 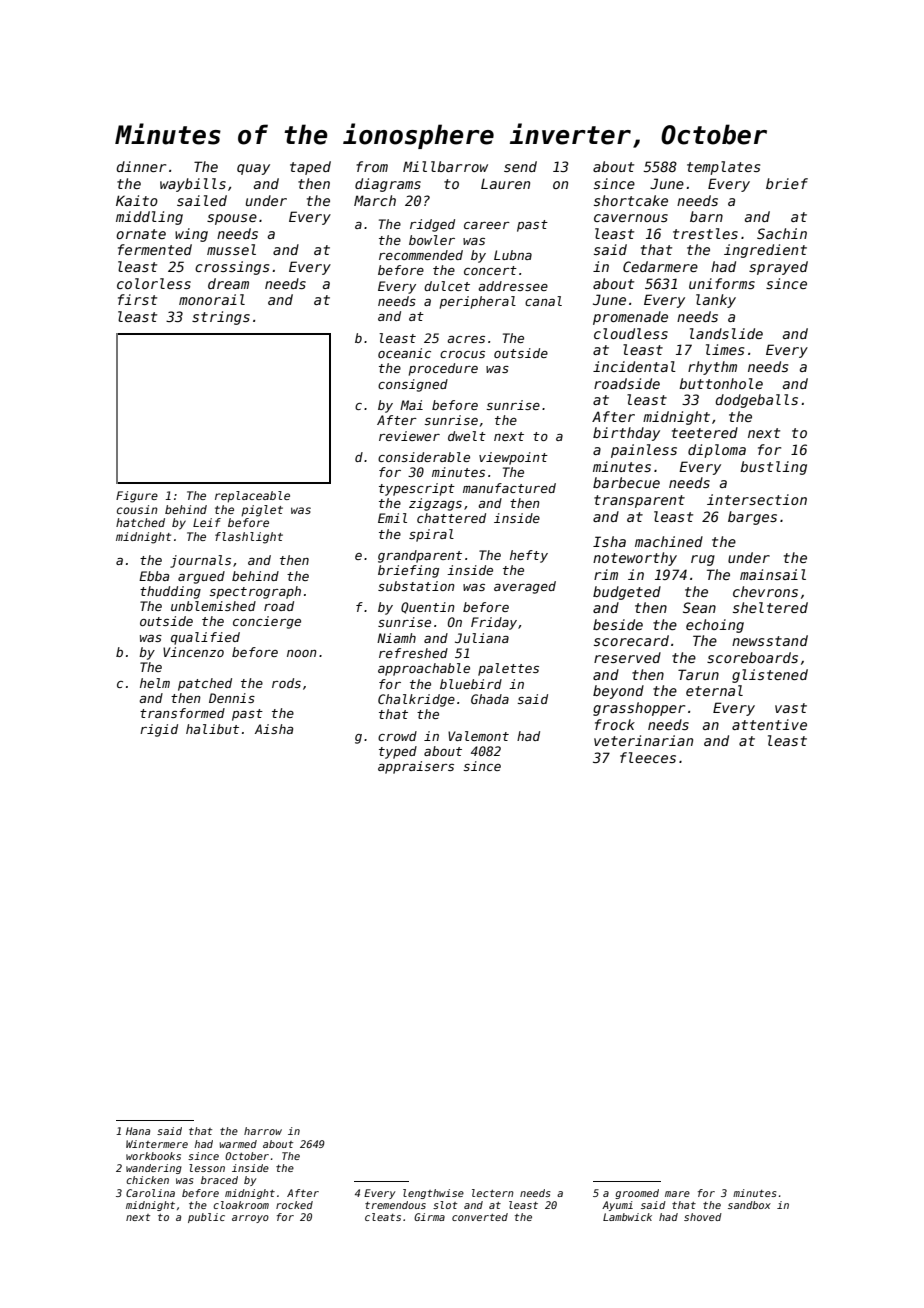 What do you see at coordinates (137, 497) in the screenshot?
I see `Figure` at bounding box center [137, 497].
